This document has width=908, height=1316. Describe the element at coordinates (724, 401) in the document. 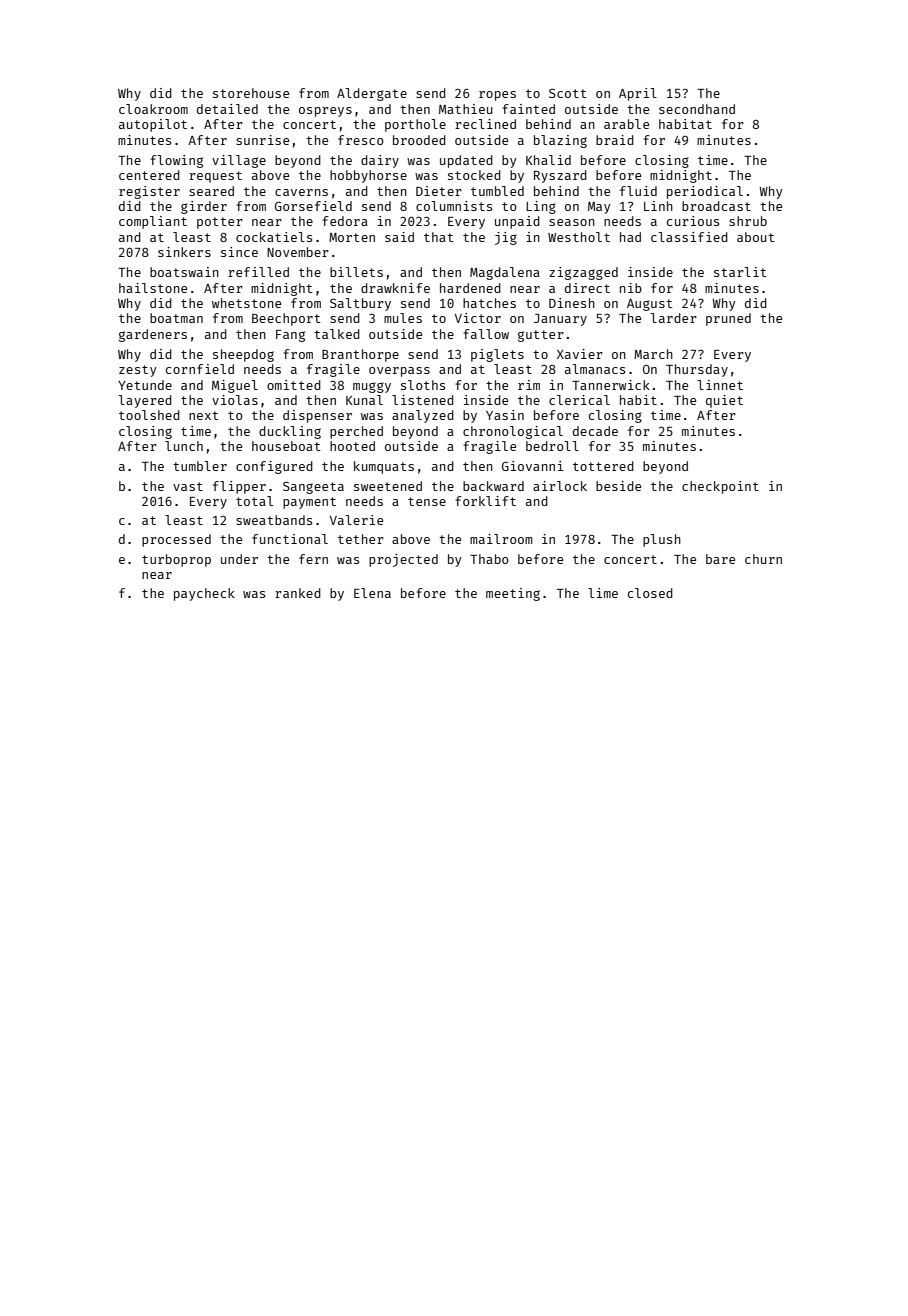

I see `quiet` at that location.
